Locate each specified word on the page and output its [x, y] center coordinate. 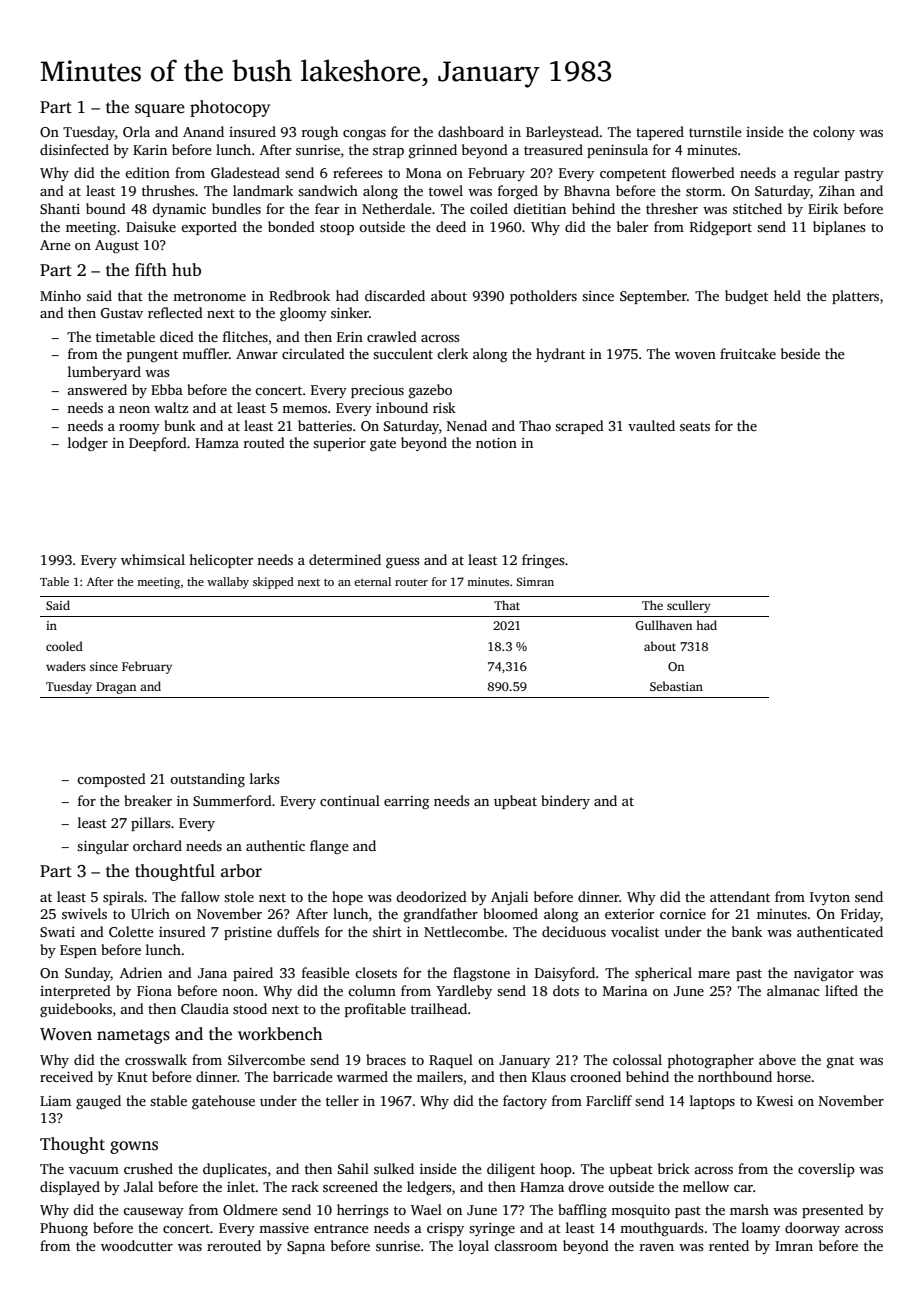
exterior [629, 914]
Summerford [232, 800]
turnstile [715, 131]
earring [406, 802]
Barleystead [562, 133]
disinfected [74, 149]
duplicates [235, 1170]
